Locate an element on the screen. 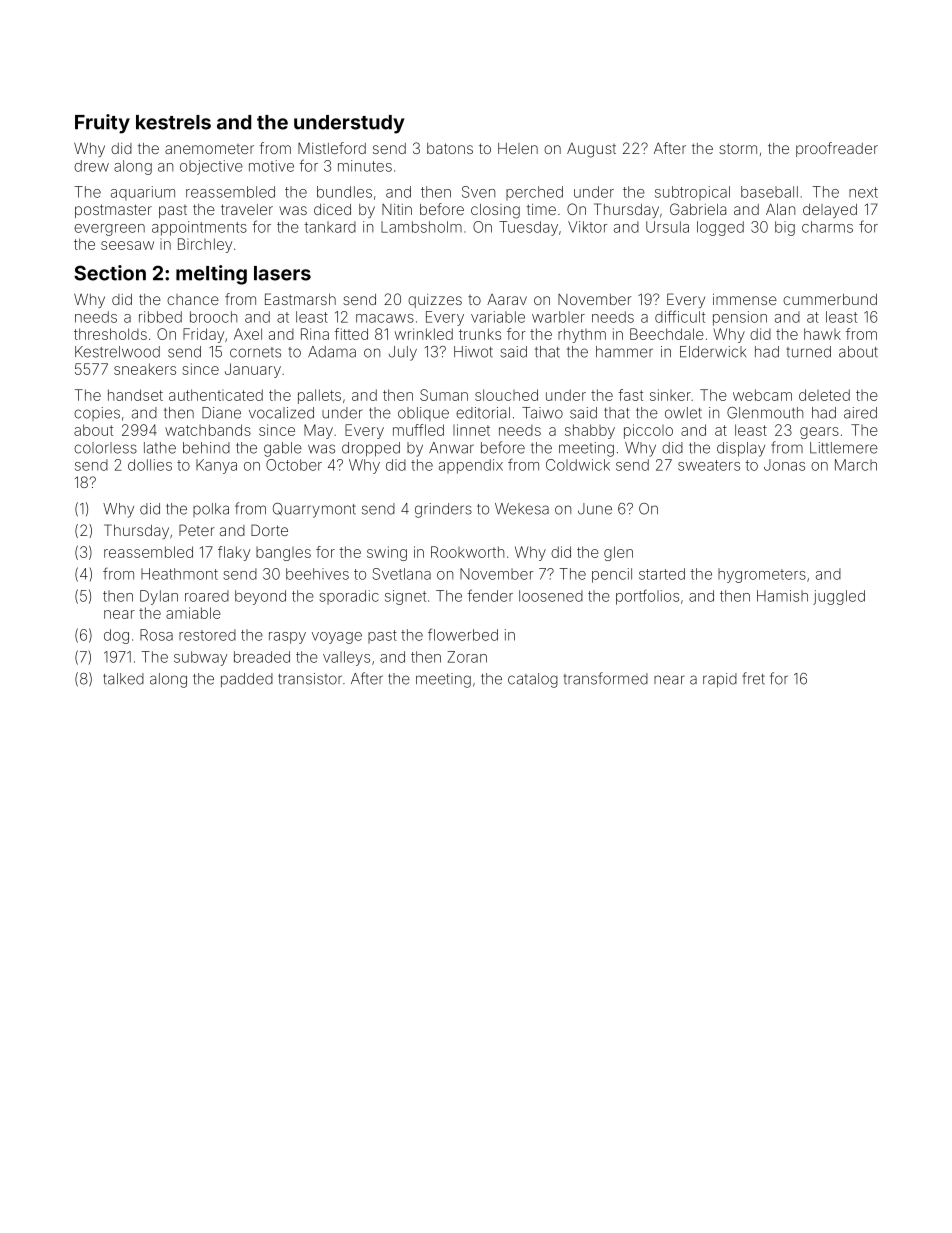 Image resolution: width=952 pixels, height=1233 pixels. webcam is located at coordinates (762, 395).
